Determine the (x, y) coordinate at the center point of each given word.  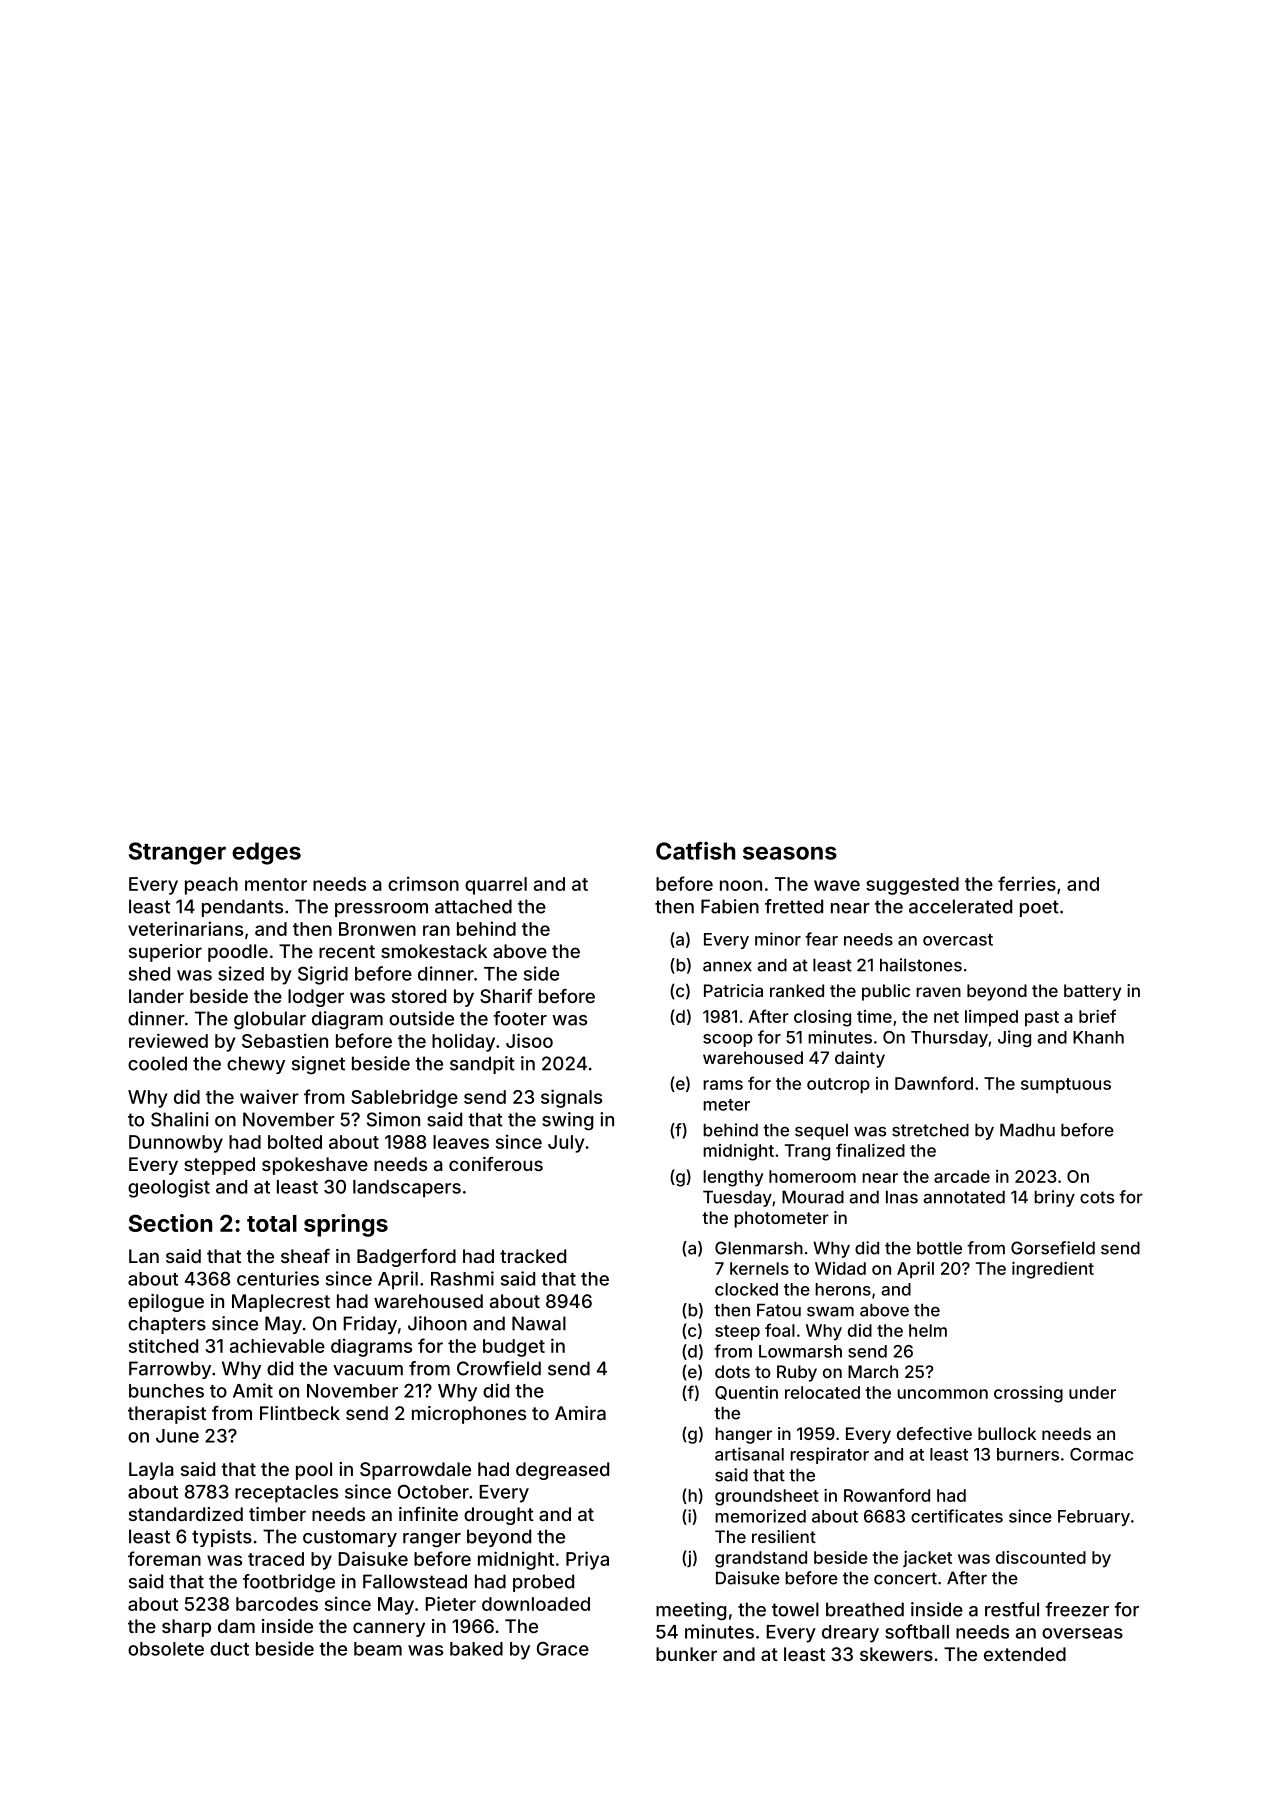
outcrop (838, 1086)
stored (419, 996)
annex (727, 967)
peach (211, 886)
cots (1097, 1197)
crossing (1028, 1394)
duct (229, 1649)
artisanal (749, 1454)
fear (821, 939)
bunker (686, 1654)
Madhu (1027, 1130)
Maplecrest (281, 1303)
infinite (428, 1514)
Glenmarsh (759, 1248)
